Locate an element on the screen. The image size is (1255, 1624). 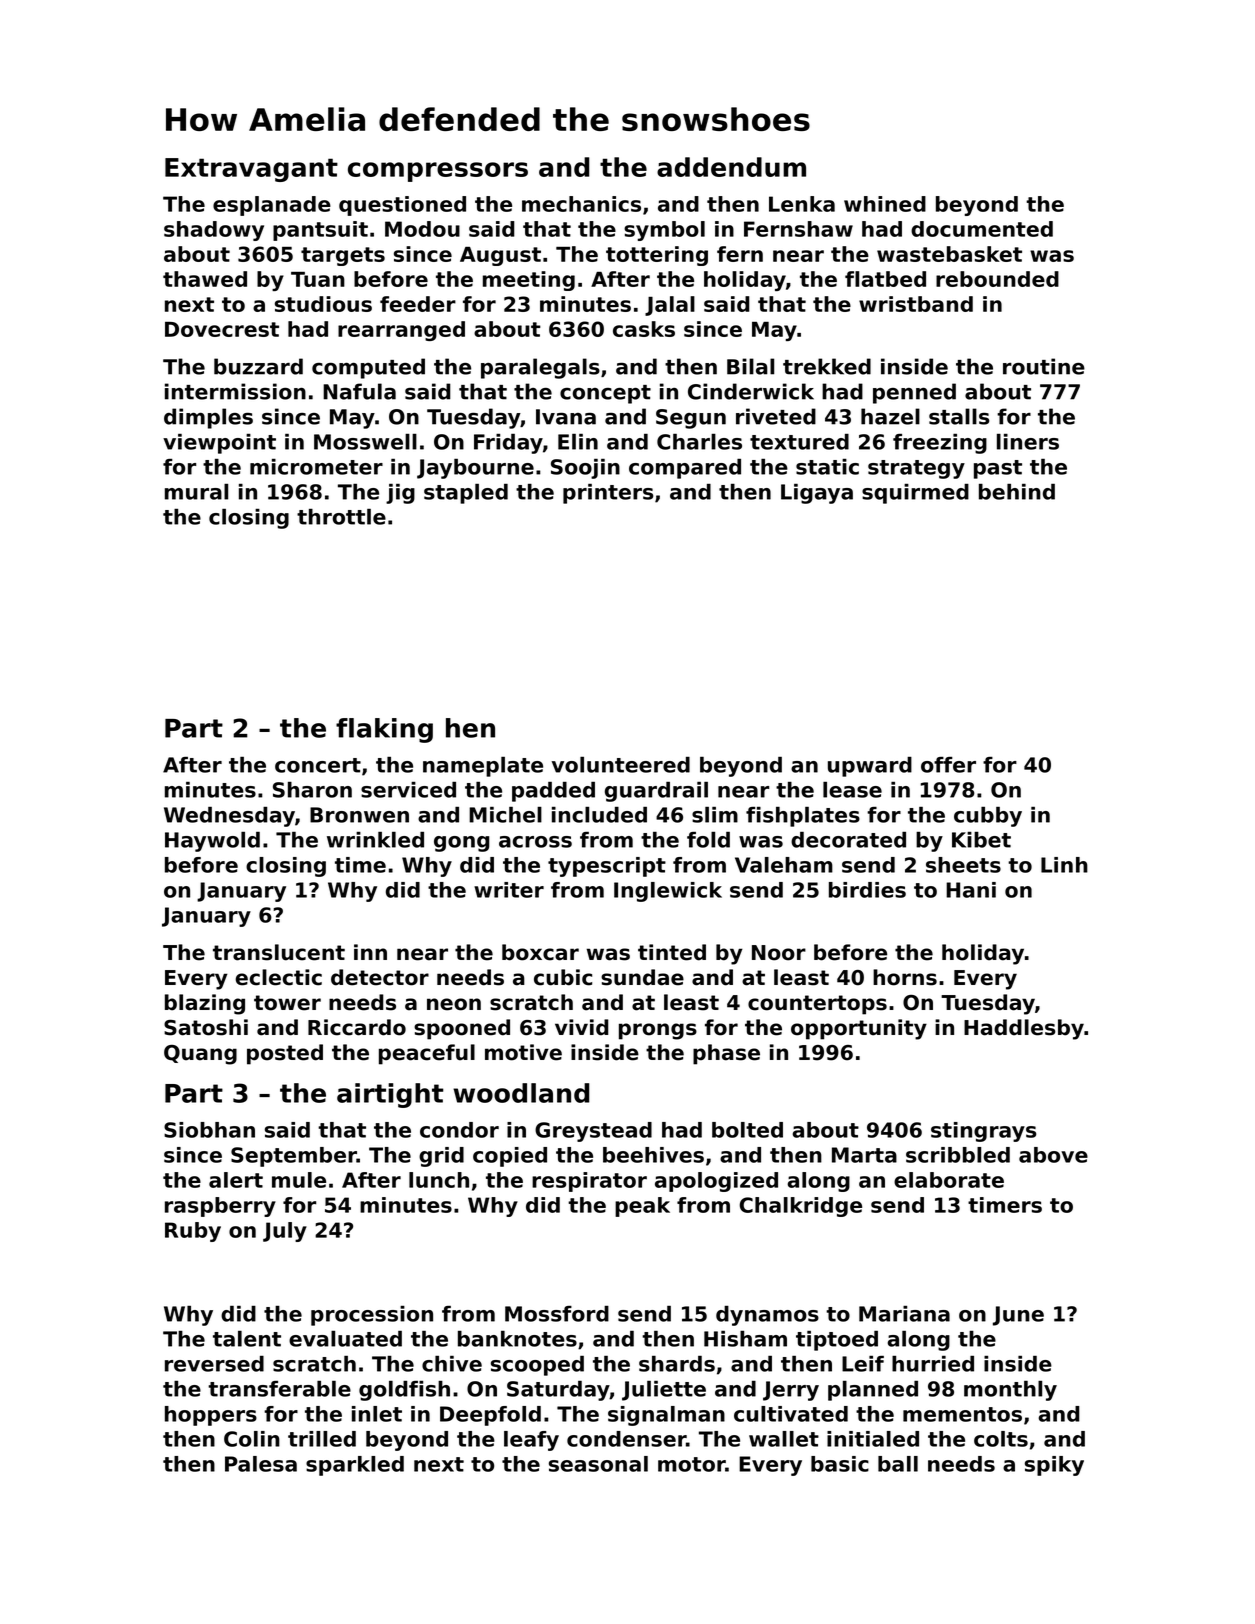
Extravagant is located at coordinates (251, 170).
